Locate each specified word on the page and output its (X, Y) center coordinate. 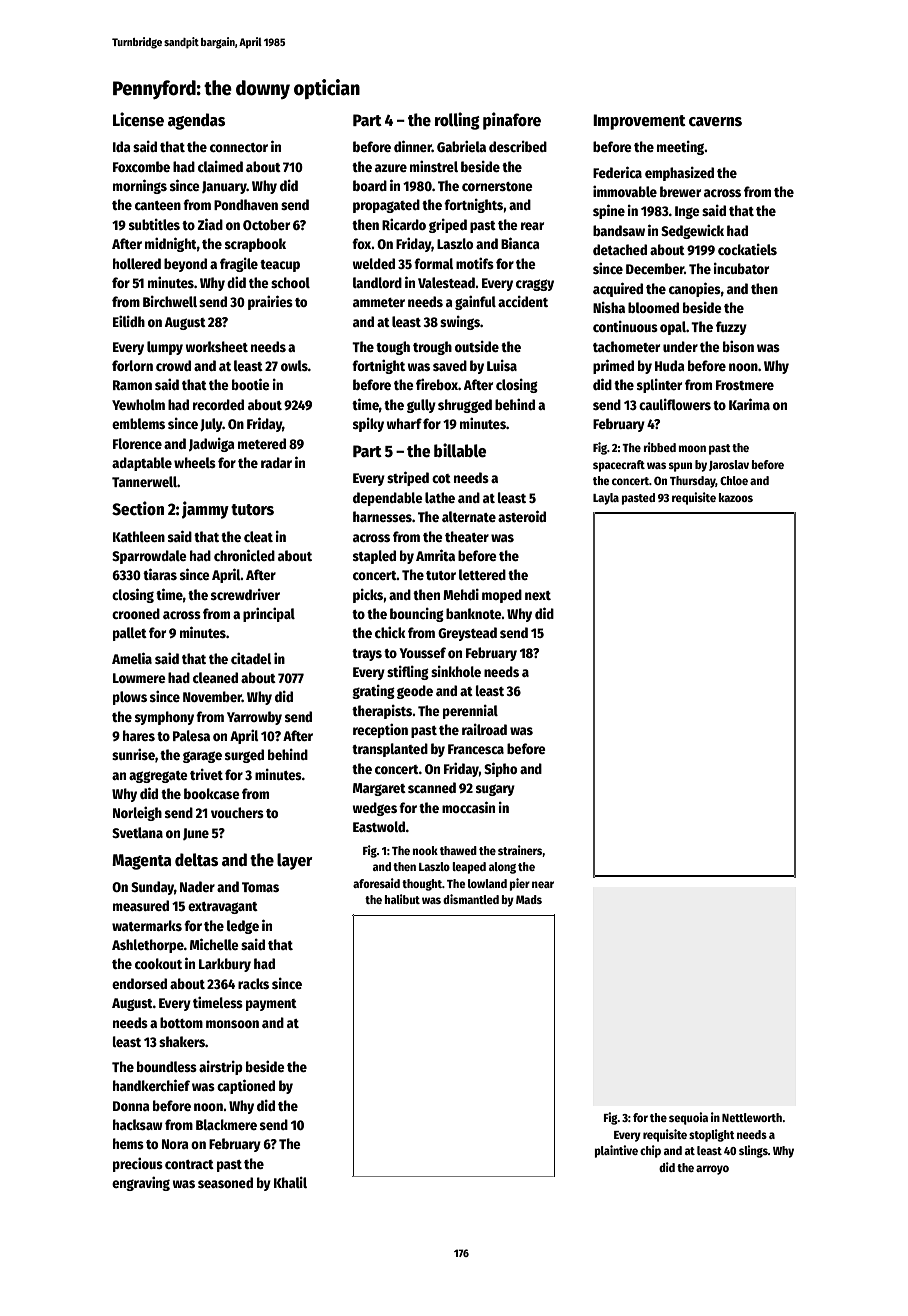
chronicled (244, 555)
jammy (205, 510)
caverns (715, 122)
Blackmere (226, 1124)
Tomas (260, 887)
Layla (606, 499)
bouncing (417, 615)
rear (532, 226)
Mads (529, 899)
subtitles (154, 224)
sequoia (688, 1118)
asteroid (522, 516)
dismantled (471, 899)
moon (692, 448)
